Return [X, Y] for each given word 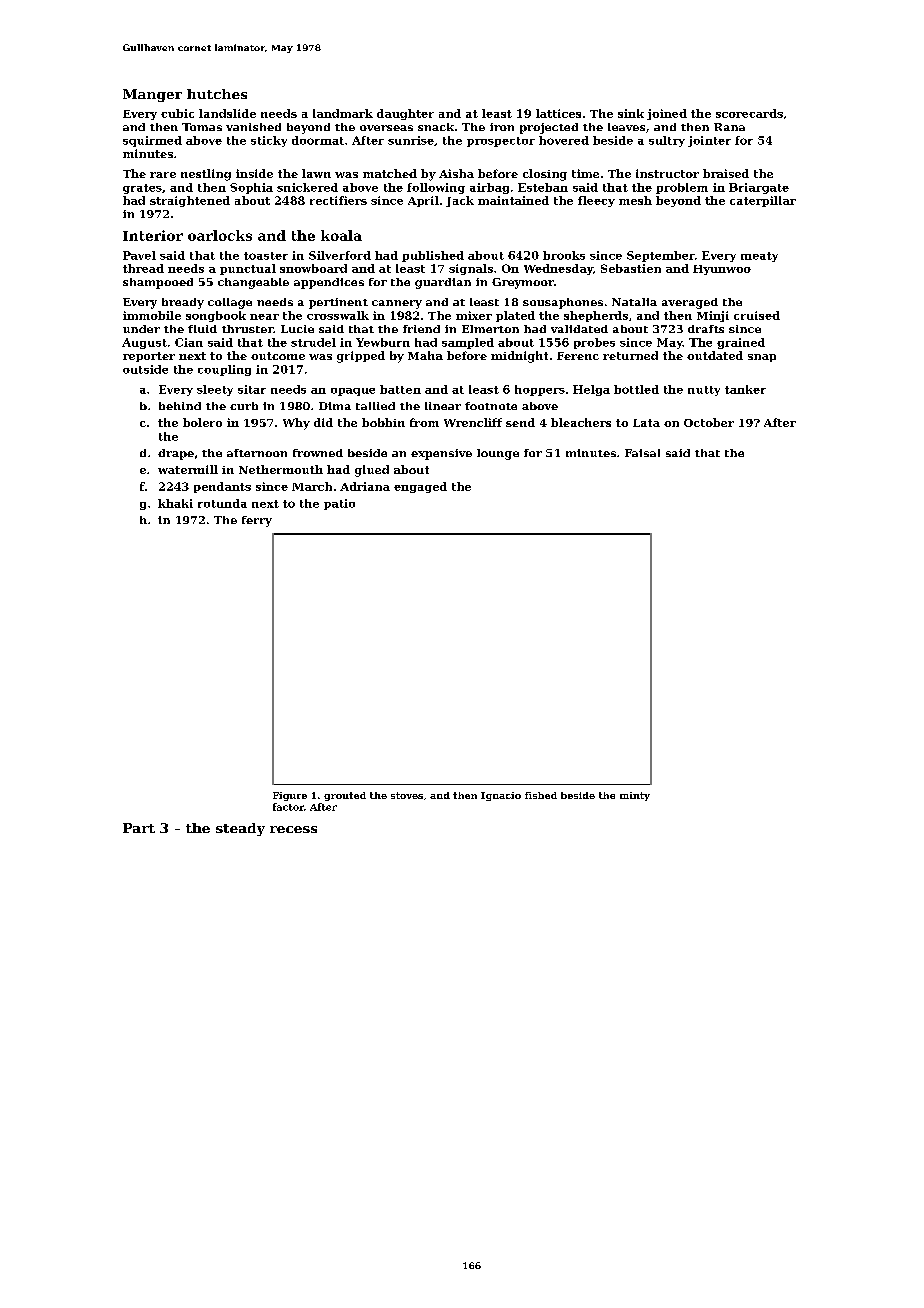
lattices [558, 113]
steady [240, 829]
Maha [425, 355]
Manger [152, 95]
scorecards [749, 113]
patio [339, 504]
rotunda [222, 503]
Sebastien [631, 268]
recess [293, 829]
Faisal [642, 453]
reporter [149, 357]
